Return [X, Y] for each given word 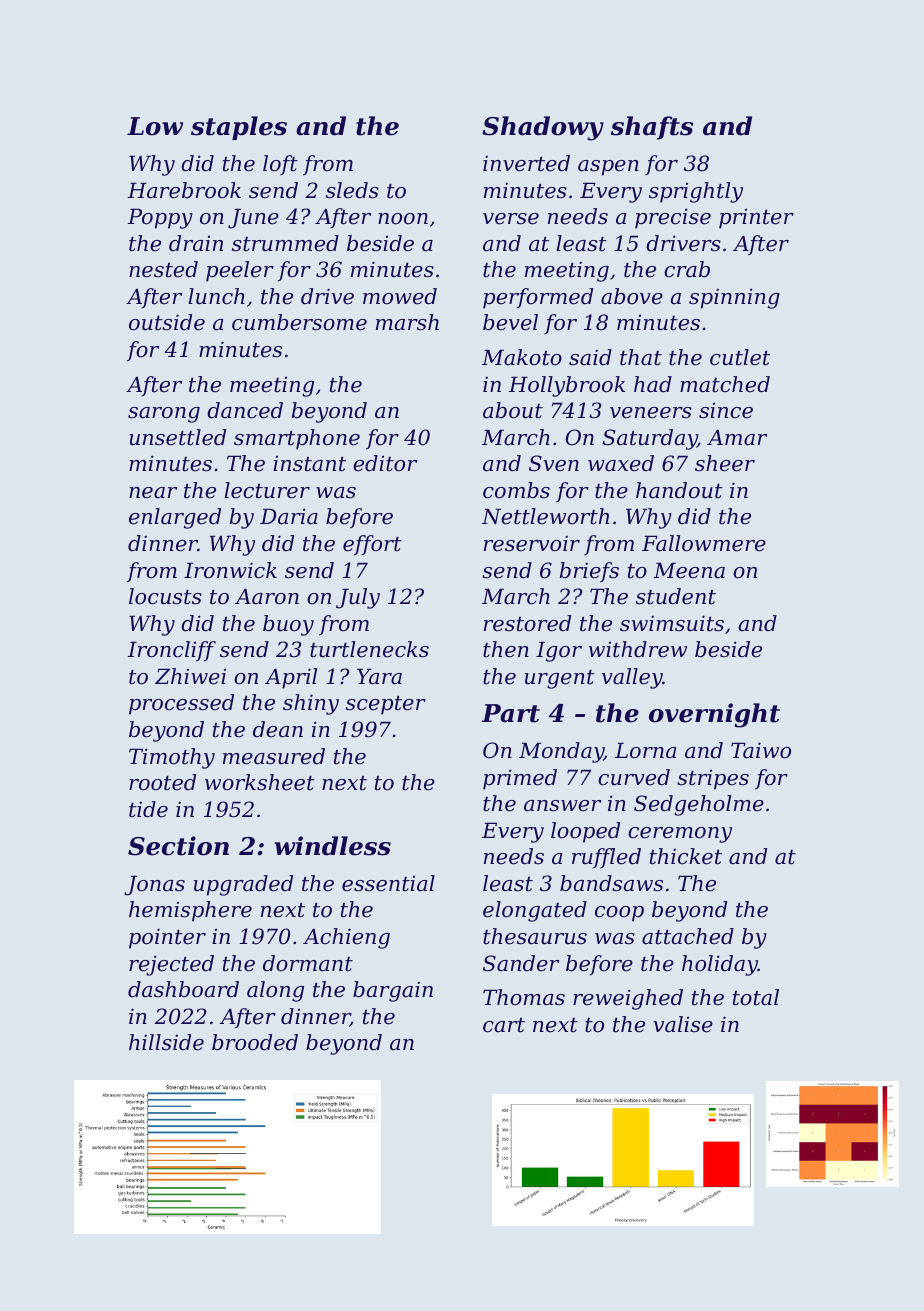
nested [163, 269]
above [632, 296]
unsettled [177, 437]
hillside [166, 1042]
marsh [407, 322]
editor [385, 463]
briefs [589, 572]
